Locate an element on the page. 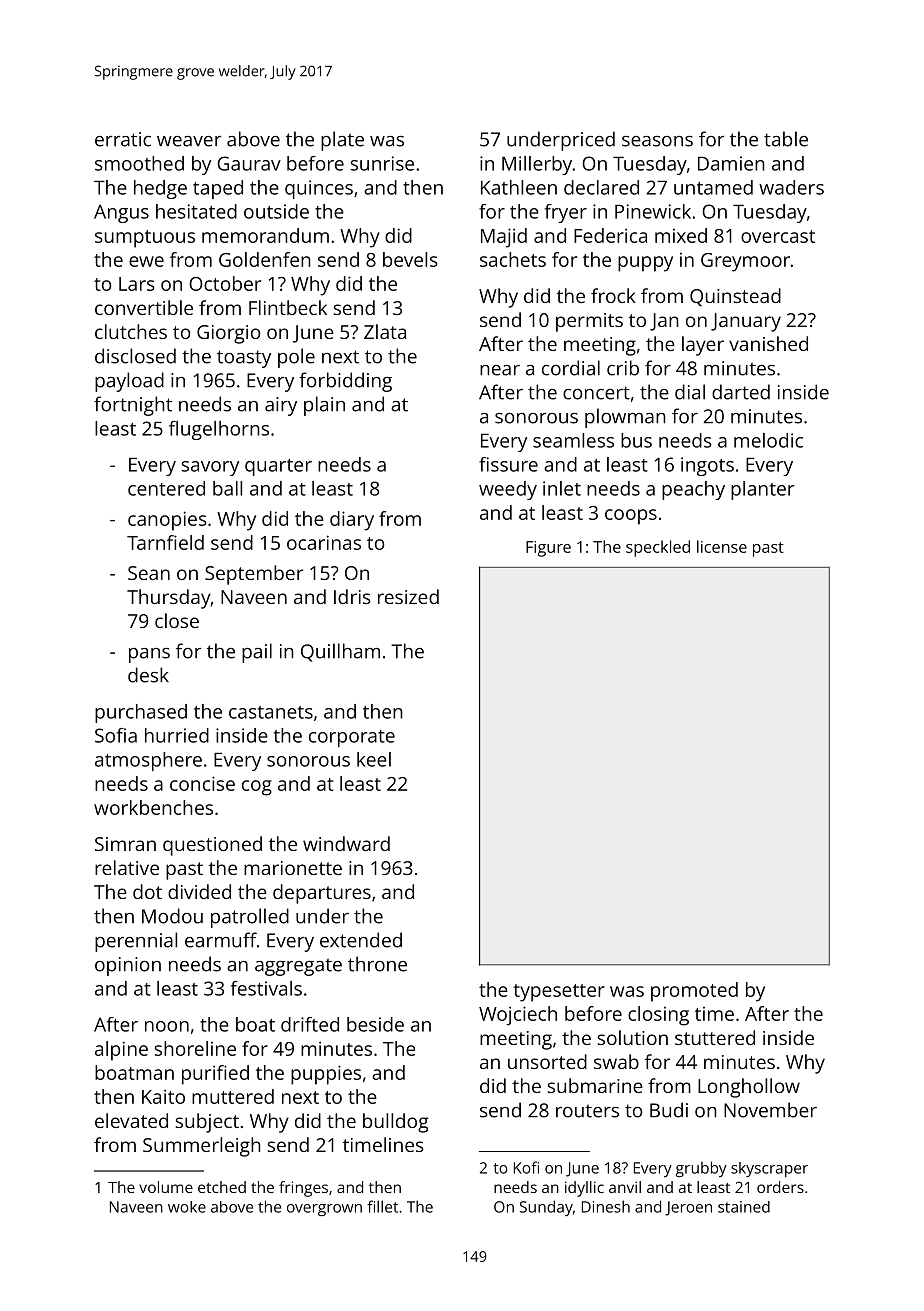  sunrise is located at coordinates (382, 163).
